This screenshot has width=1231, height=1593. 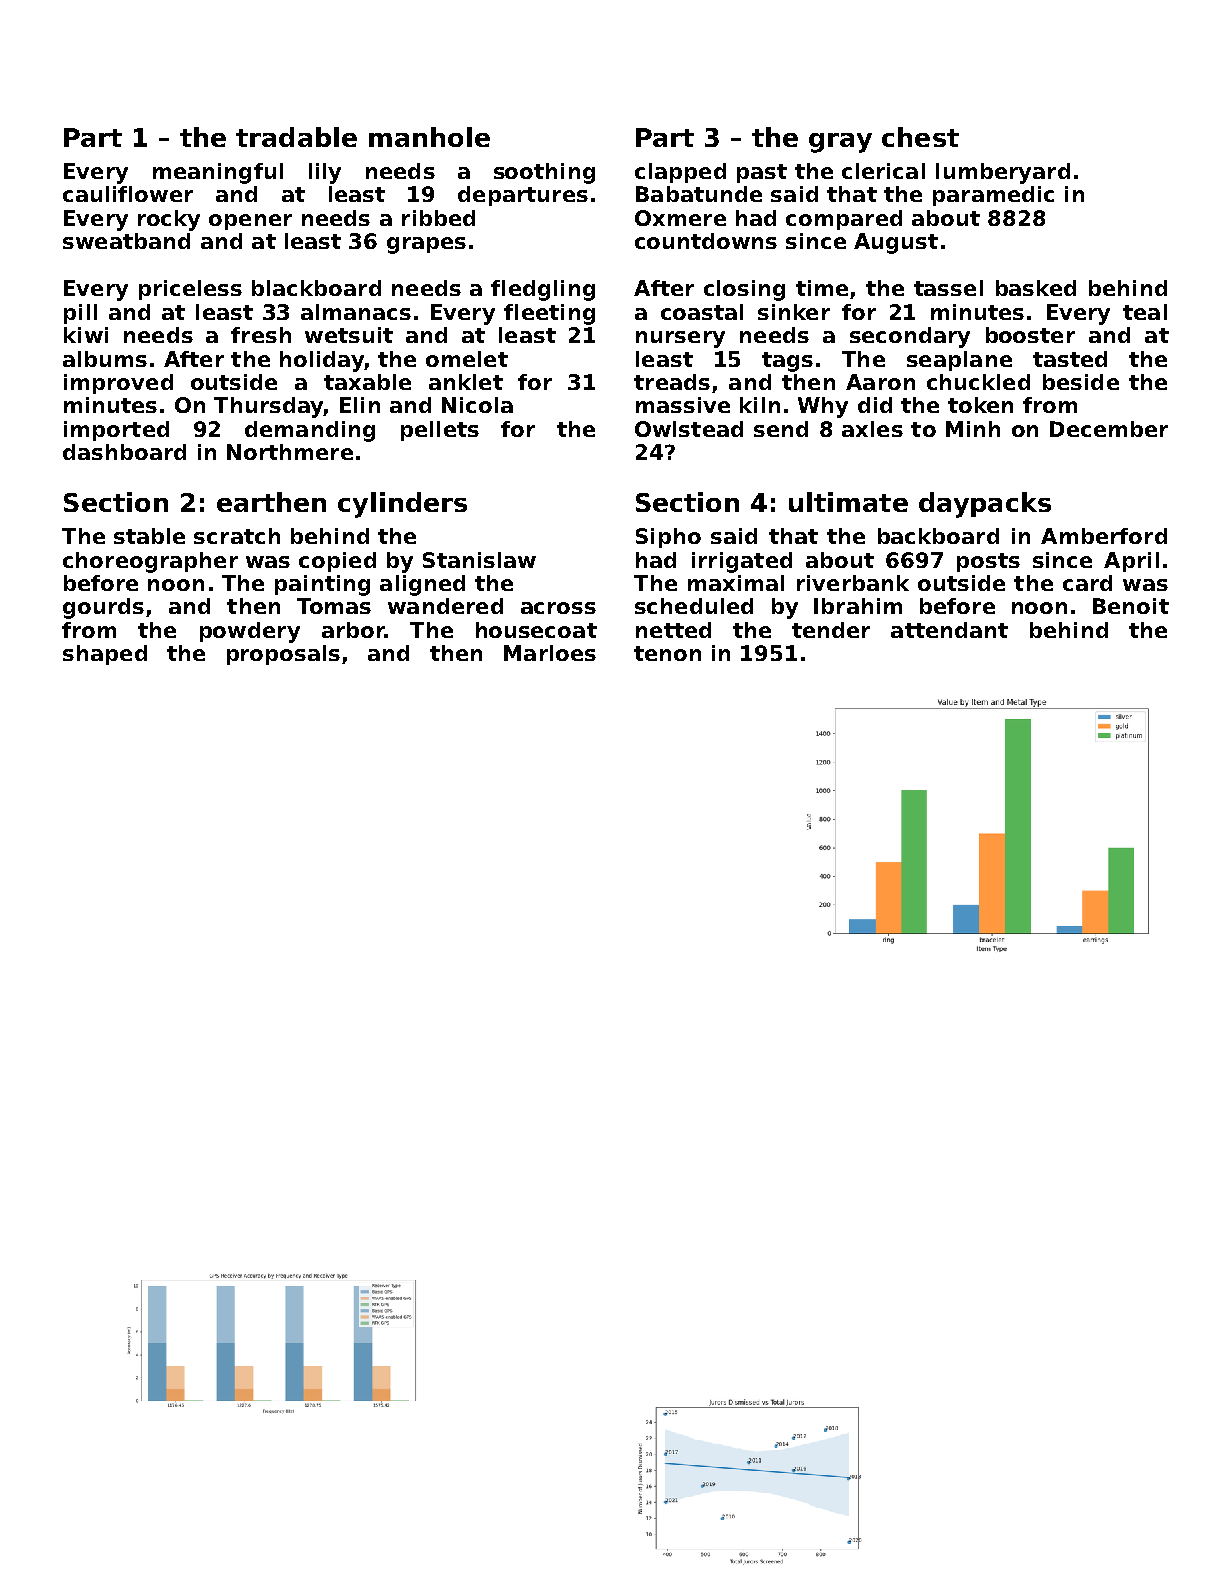 I want to click on pill, so click(x=80, y=314).
